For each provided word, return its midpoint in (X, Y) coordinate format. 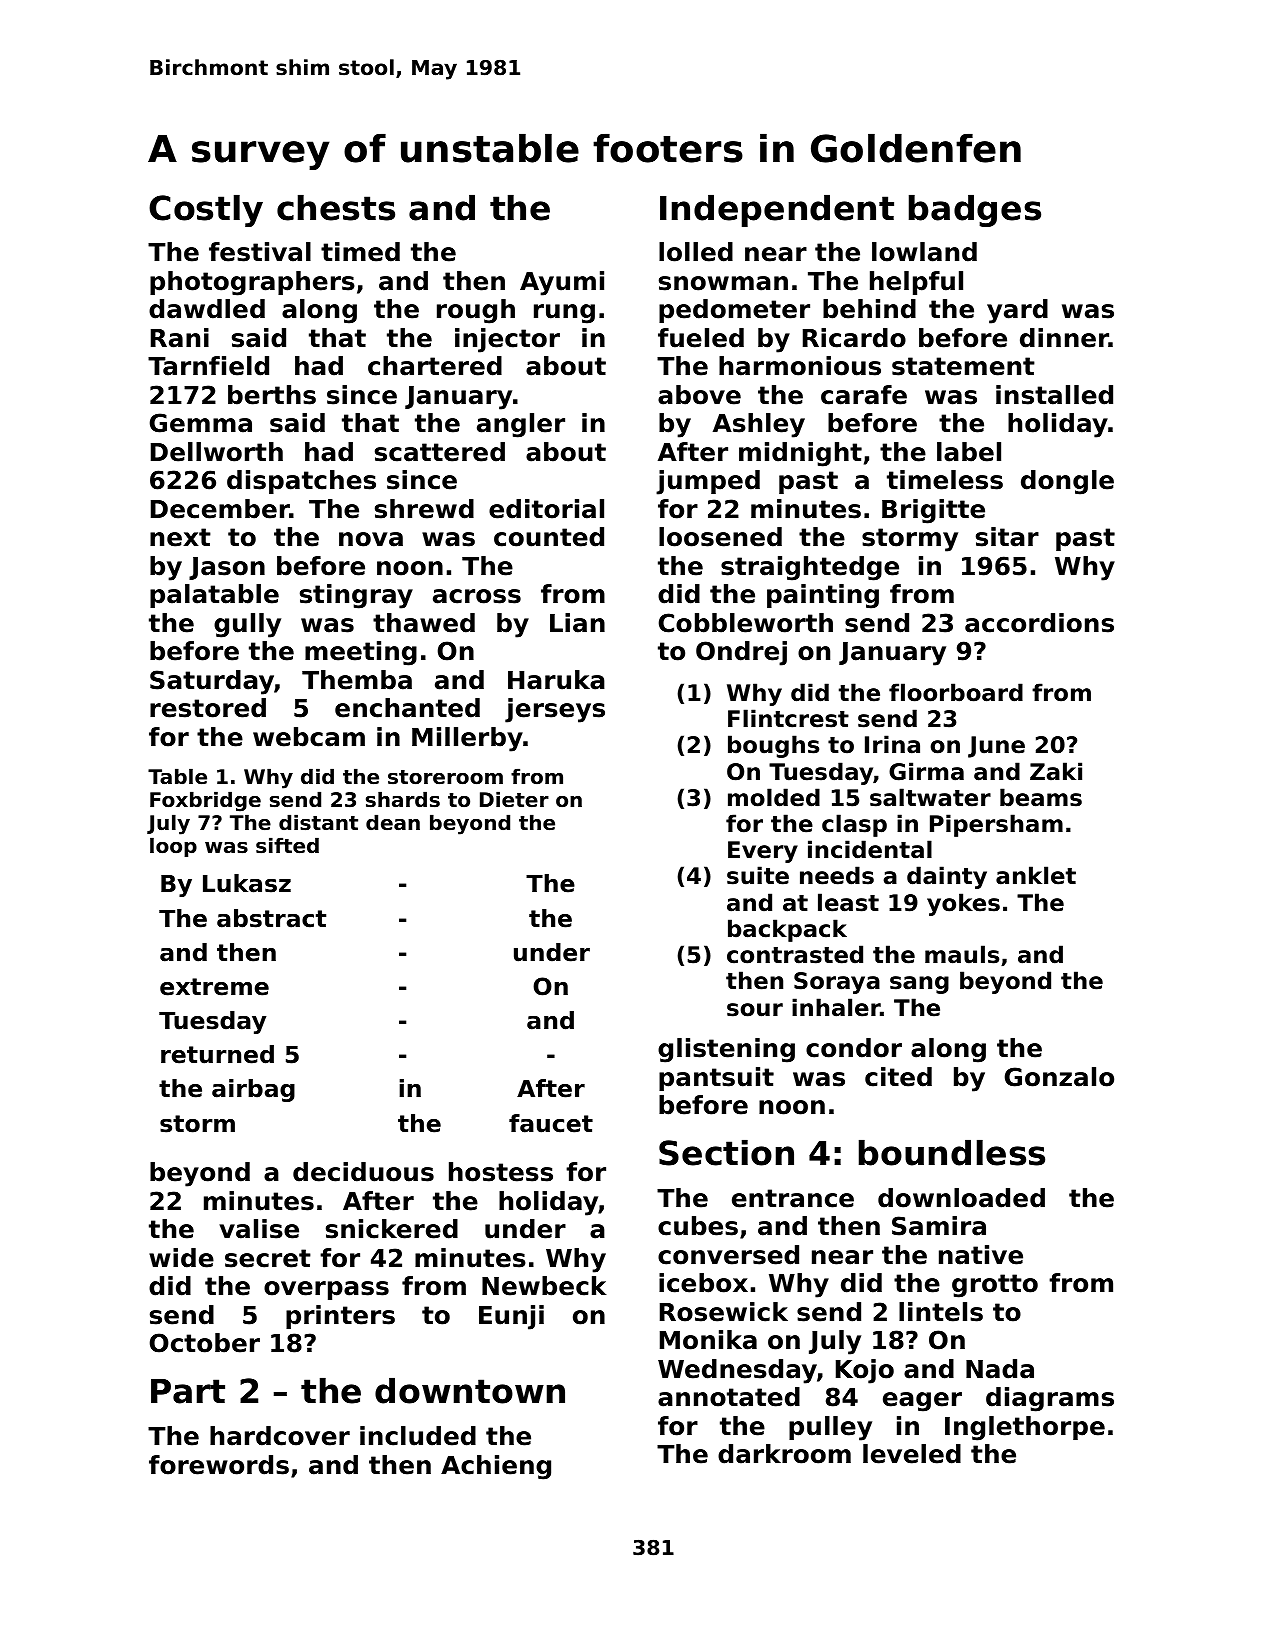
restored (208, 708)
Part (188, 1391)
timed (360, 252)
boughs (773, 746)
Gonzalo (1059, 1077)
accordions (1039, 623)
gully (247, 625)
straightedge (810, 568)
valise (259, 1229)
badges (975, 211)
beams (1041, 797)
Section (726, 1153)
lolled (696, 252)
